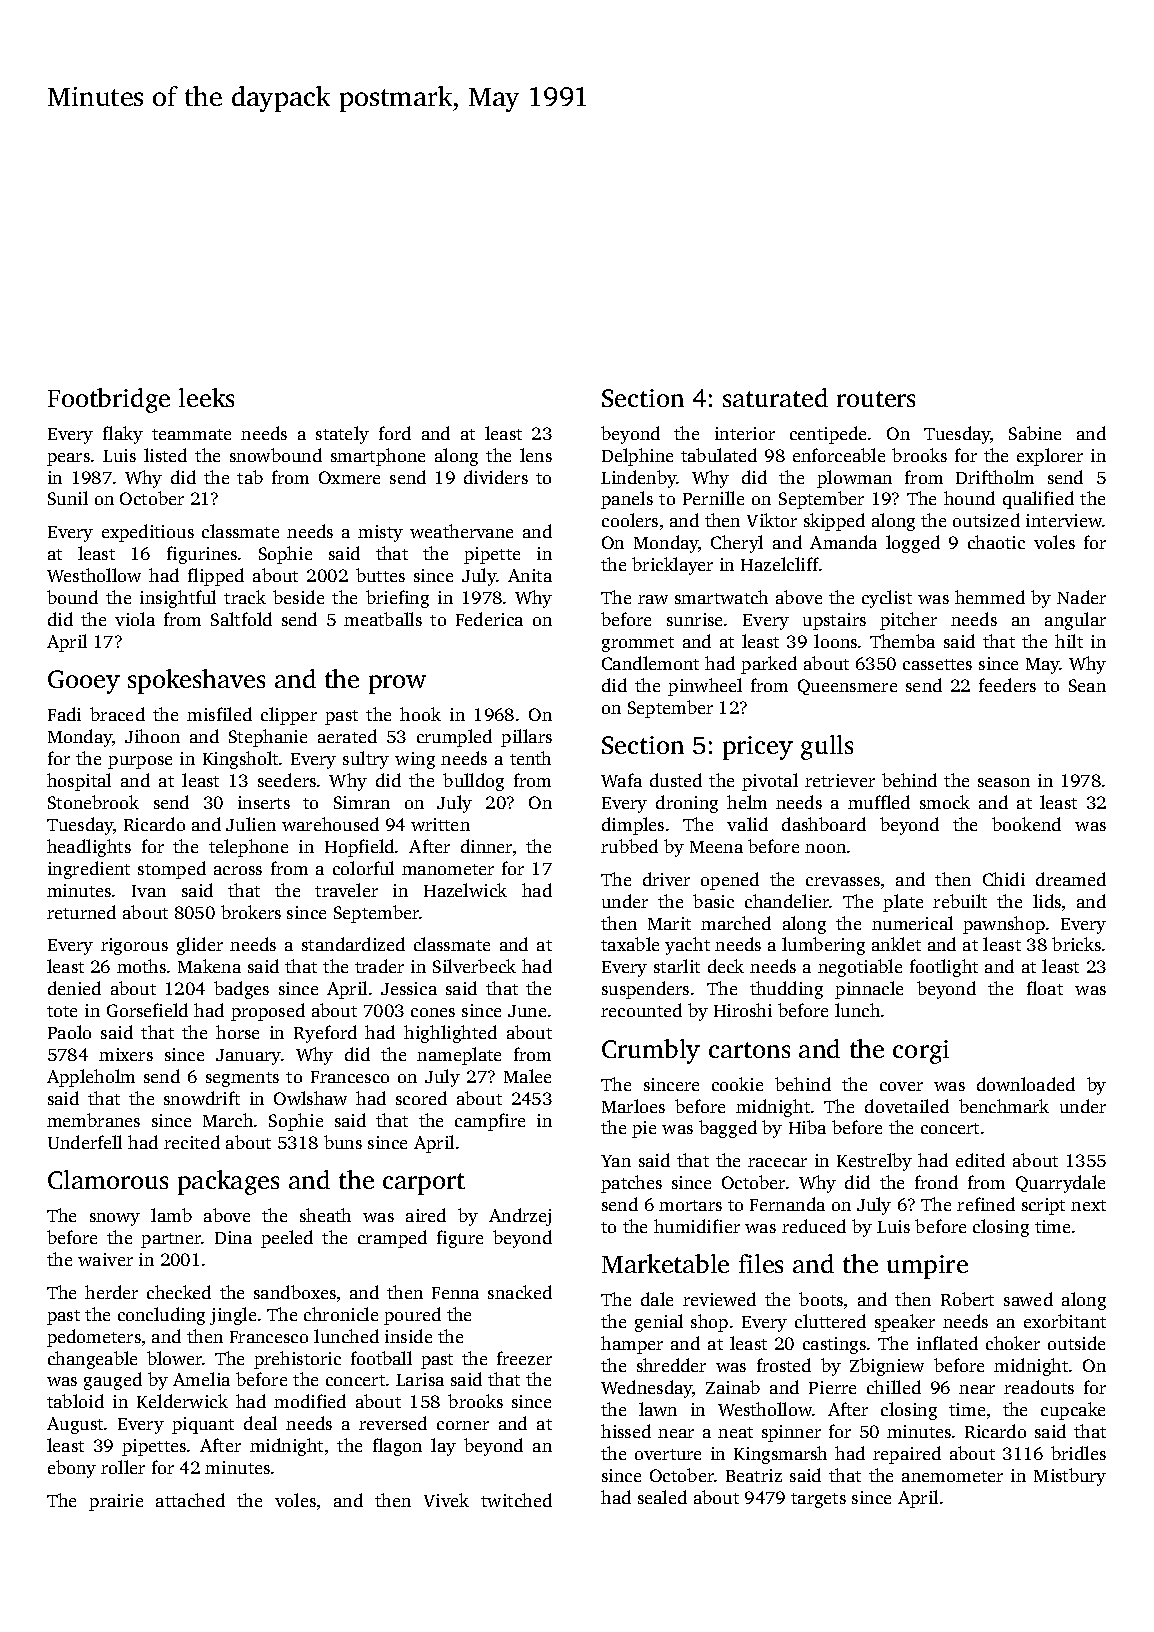 The image size is (1154, 1632). I want to click on blower, so click(175, 1358).
